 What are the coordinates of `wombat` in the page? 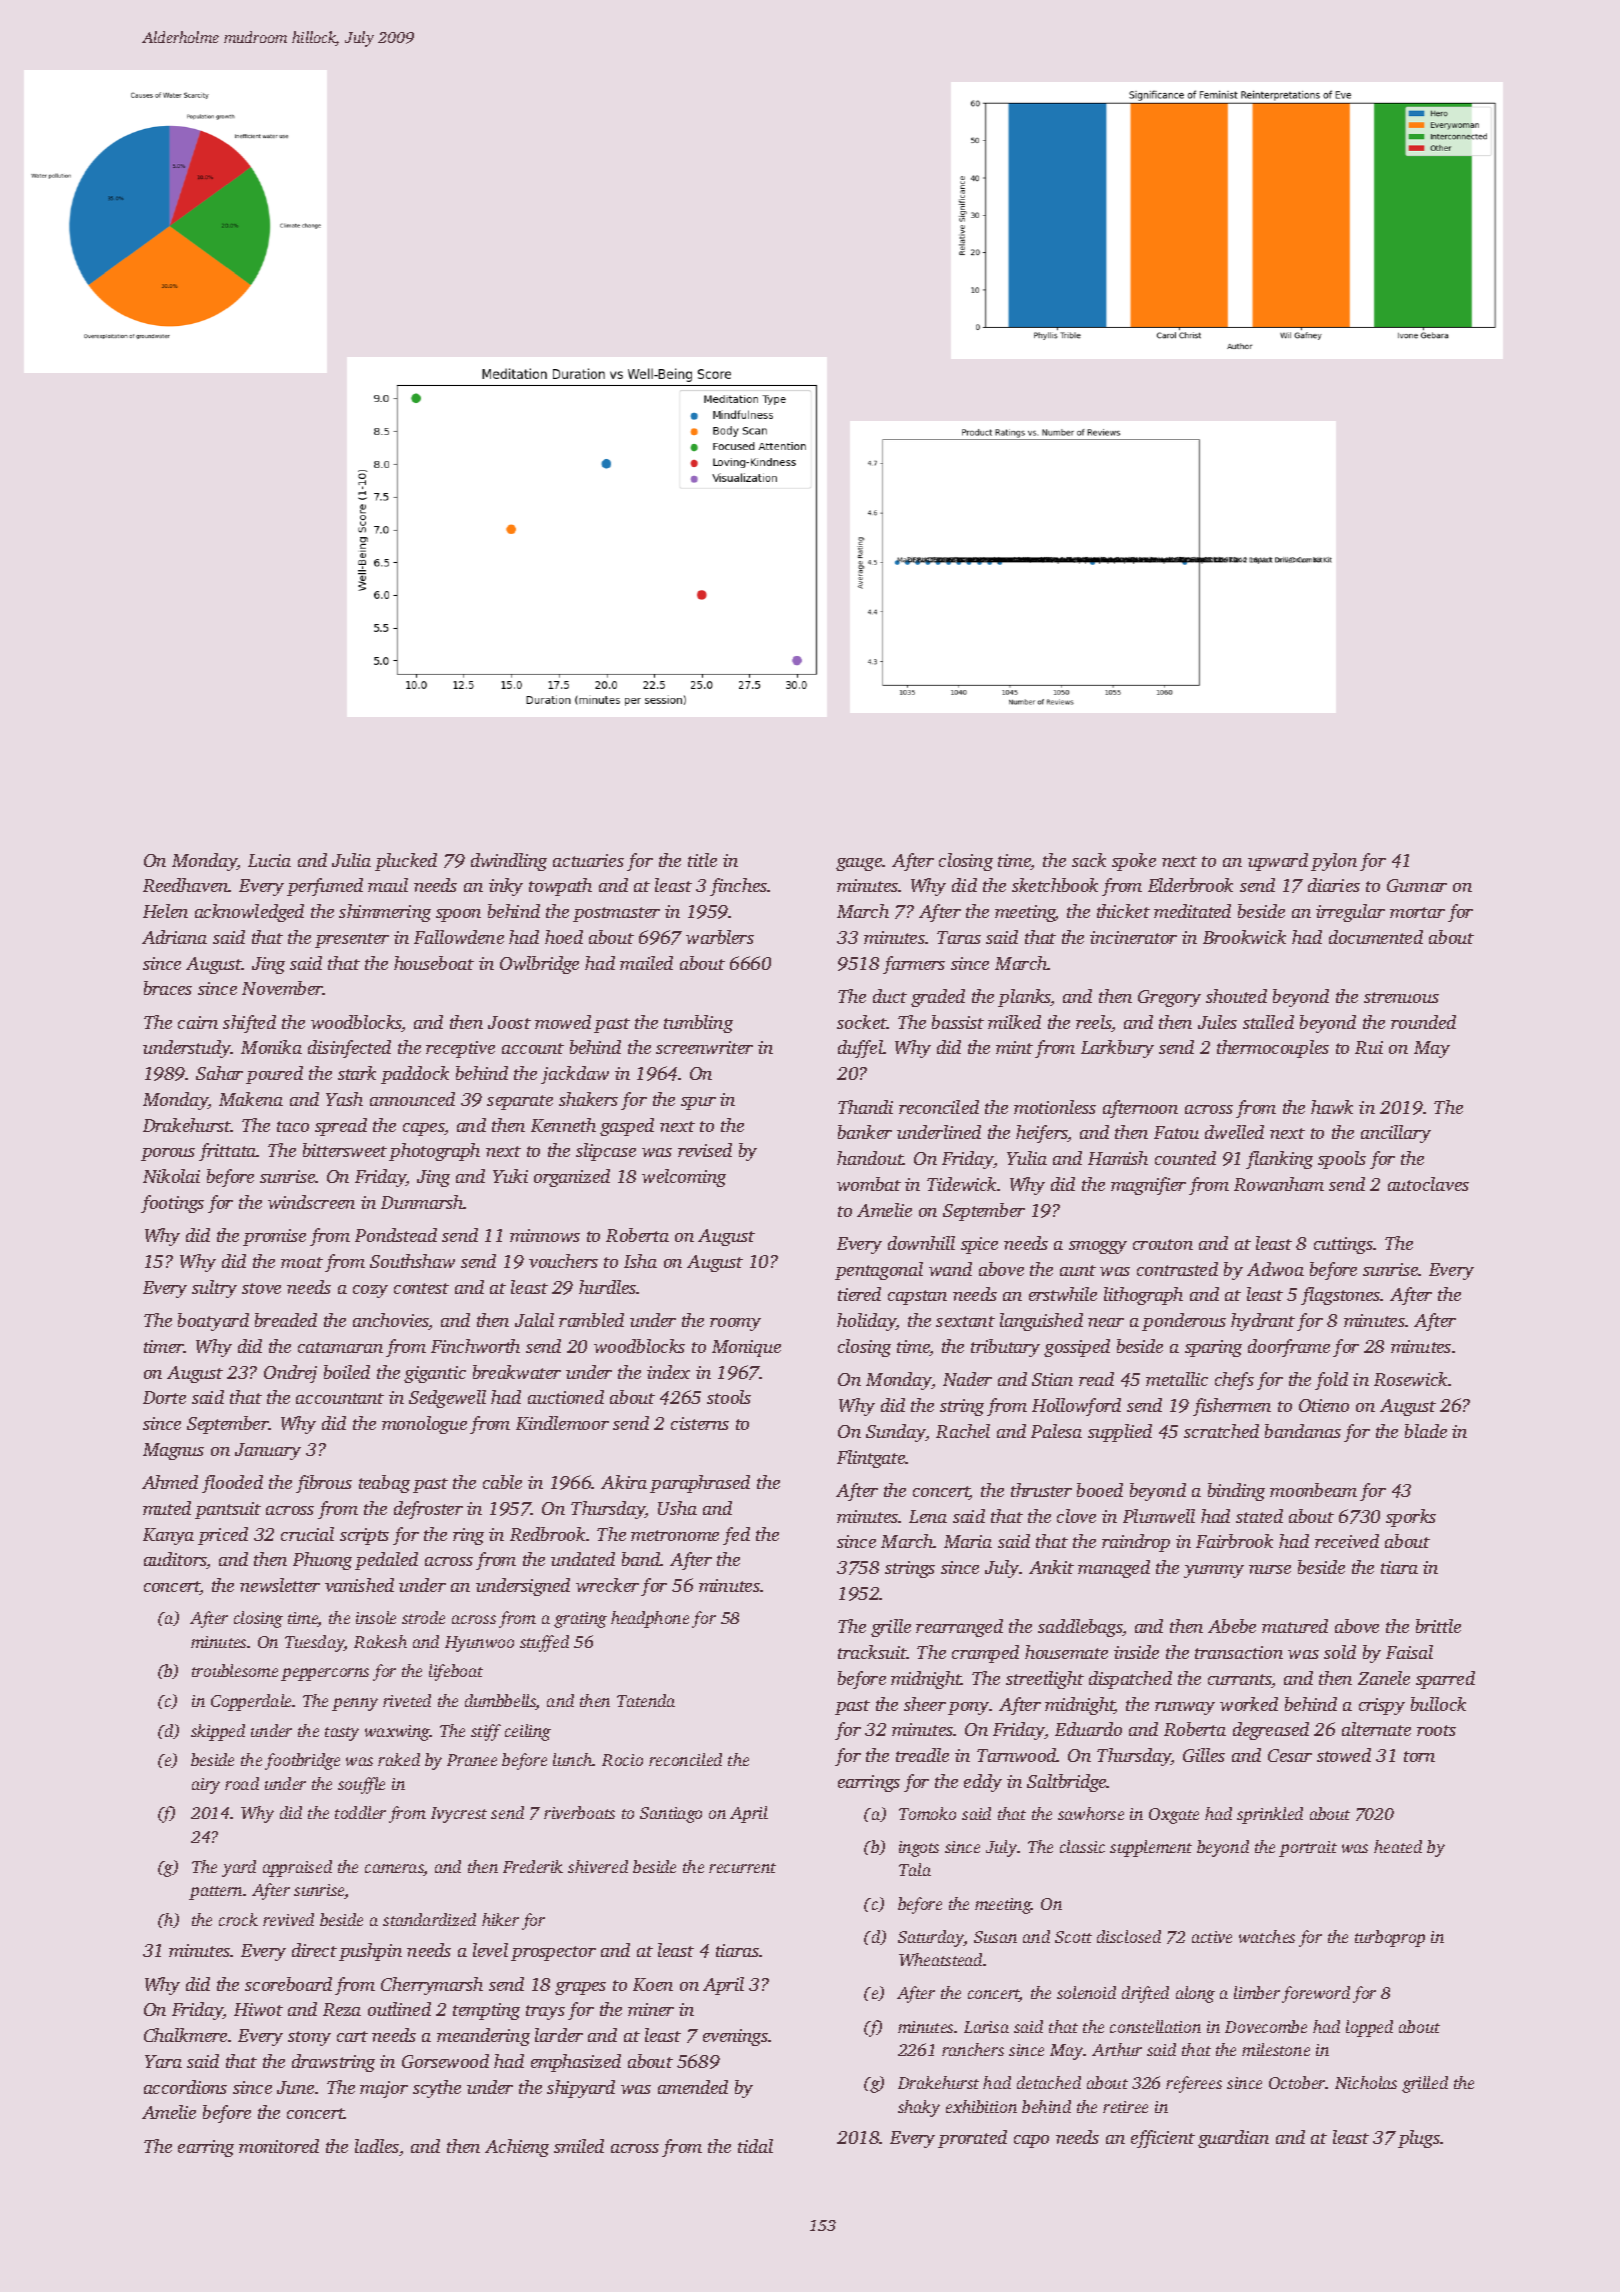 It's located at (869, 1184).
